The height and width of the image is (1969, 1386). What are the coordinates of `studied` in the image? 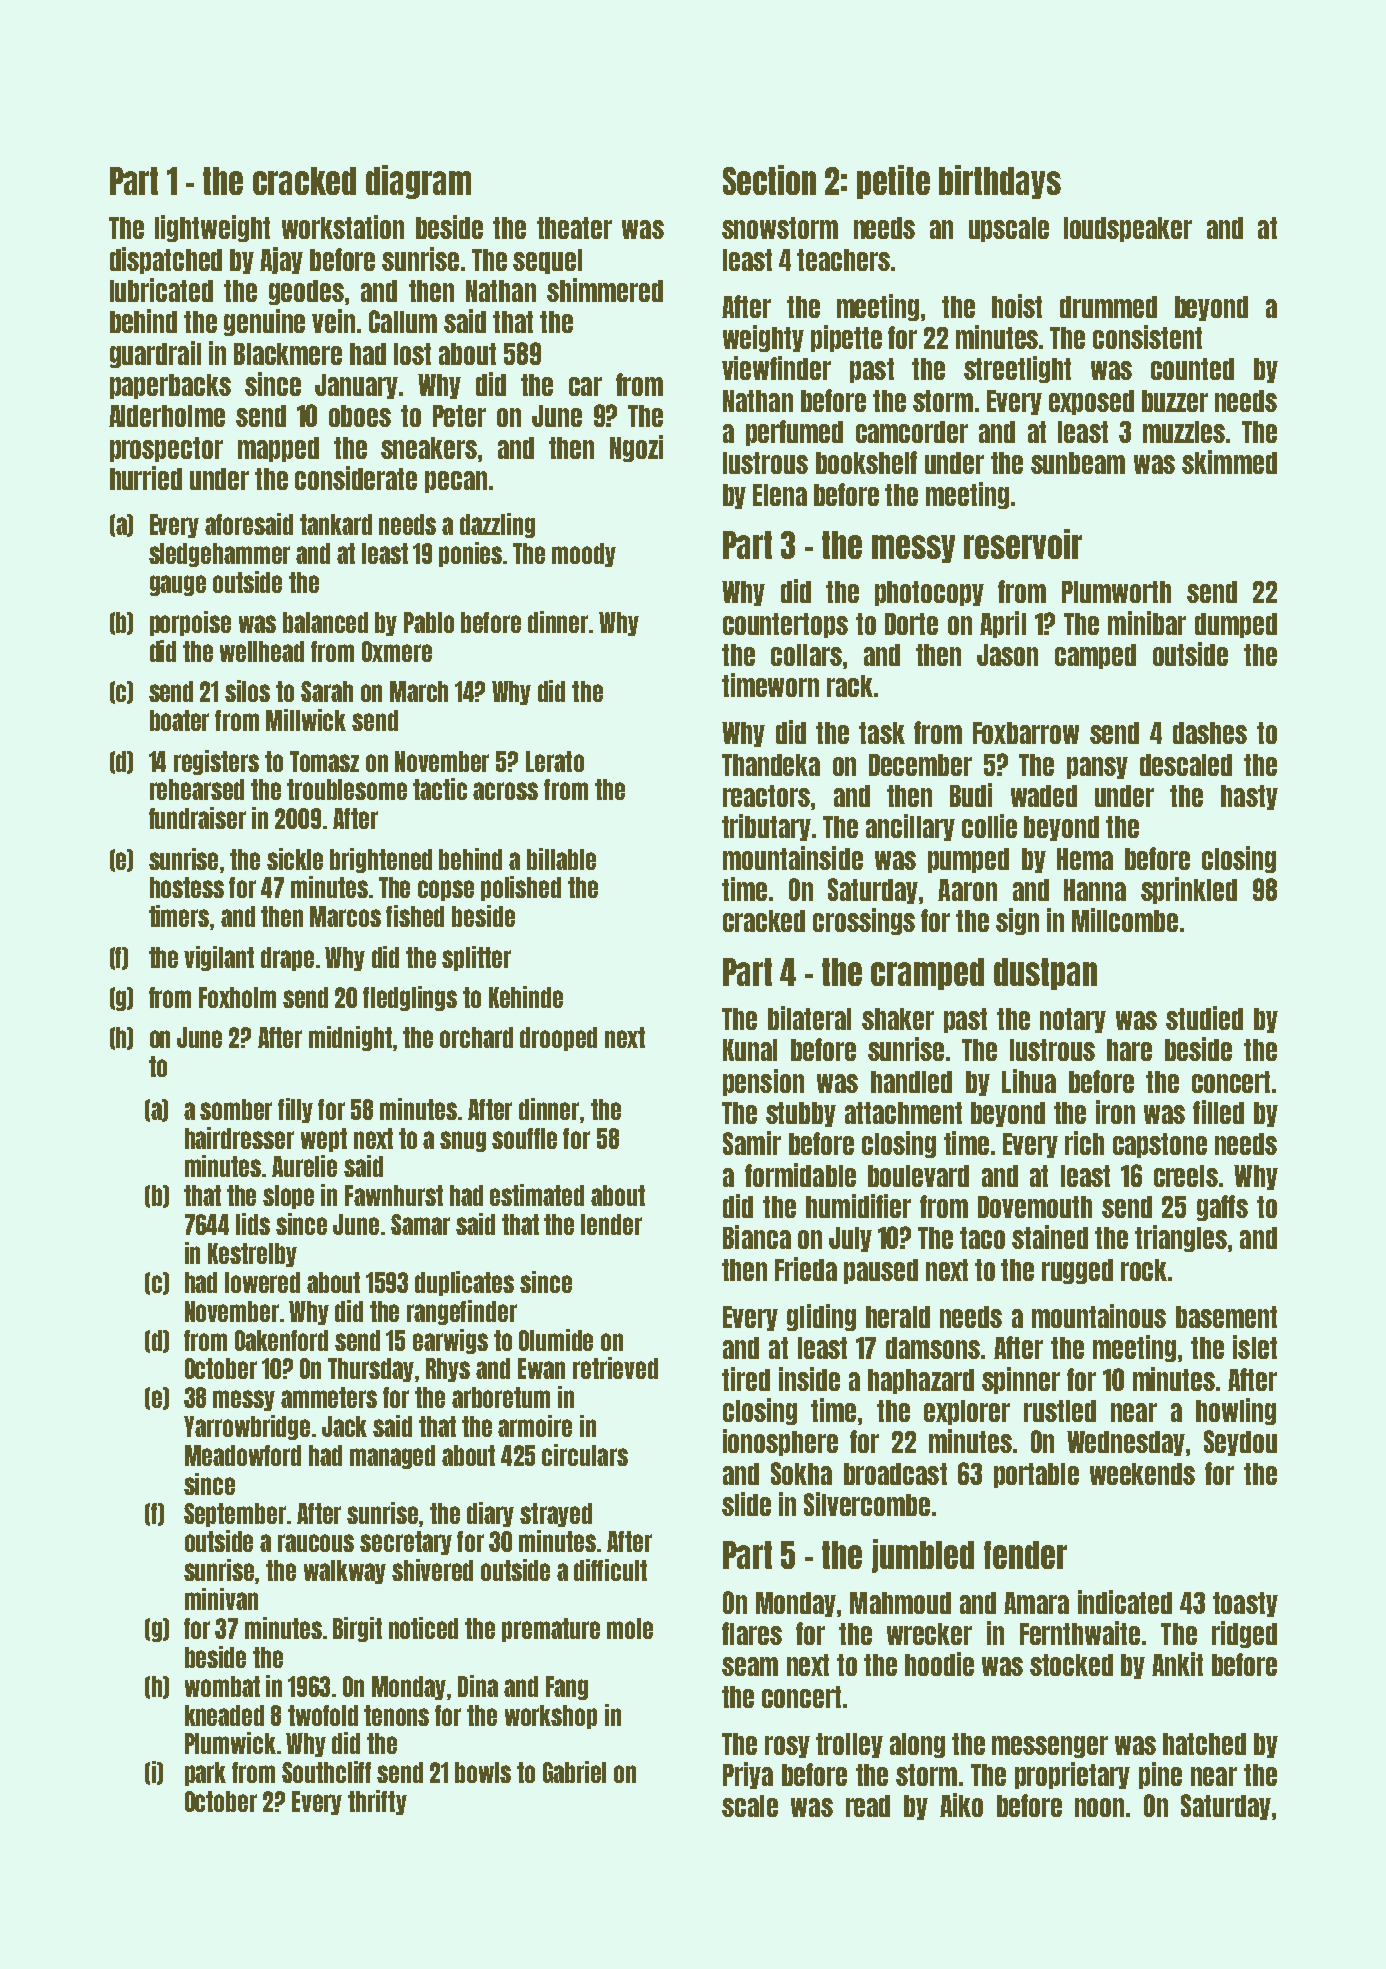 It's located at (1204, 1018).
